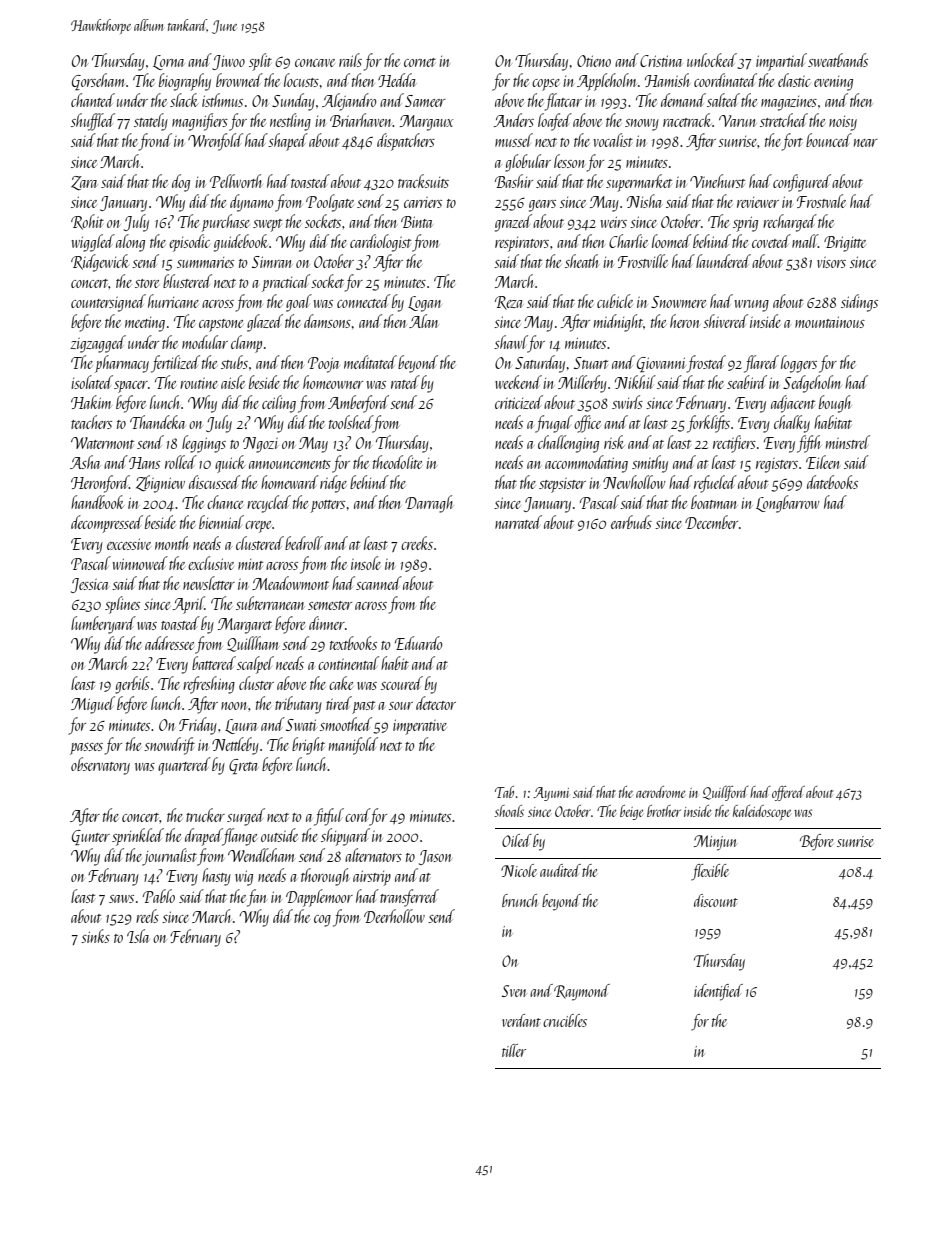  Describe the element at coordinates (420, 62) in the document. I see `cornet` at that location.
